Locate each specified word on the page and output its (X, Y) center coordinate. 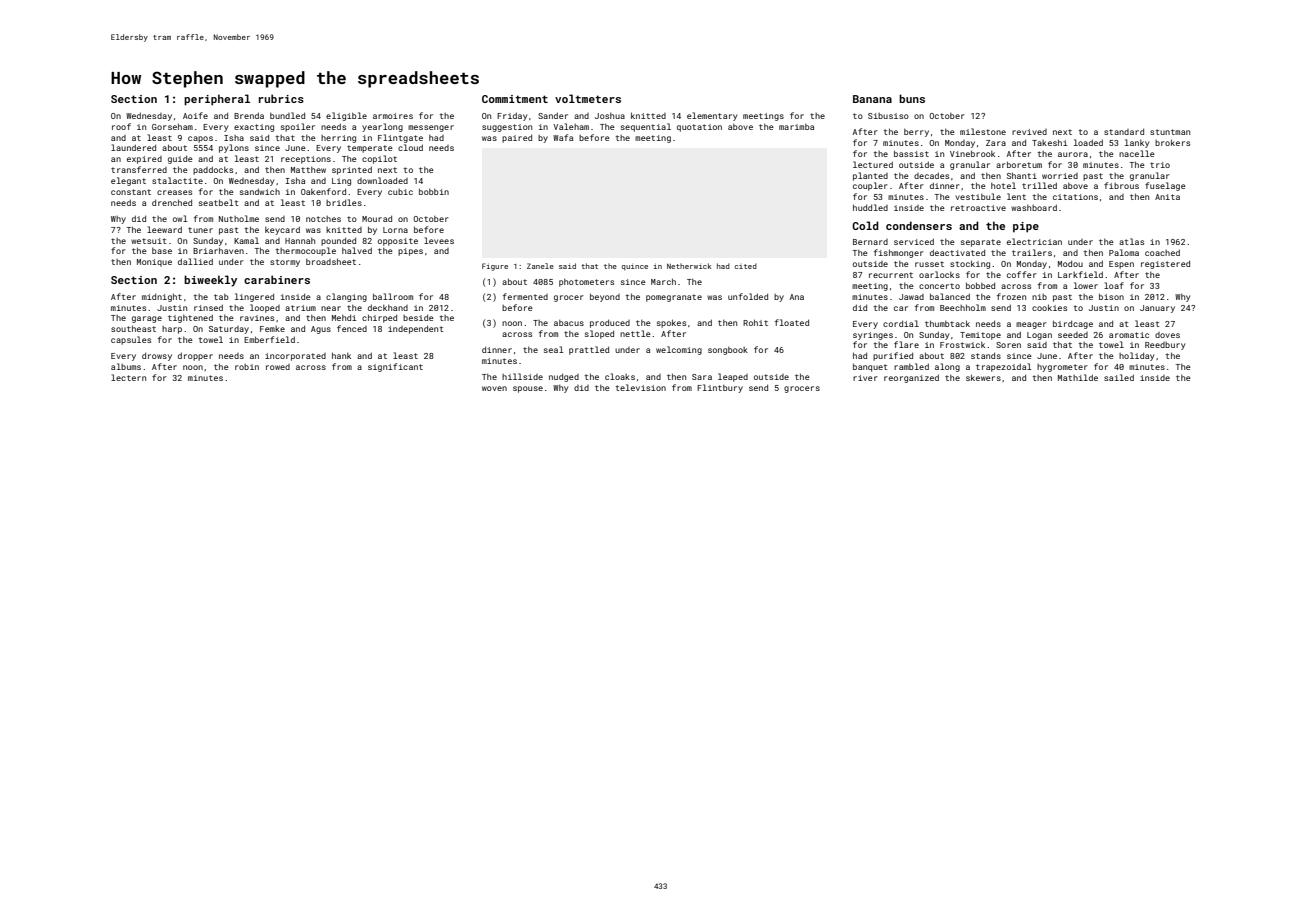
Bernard (870, 242)
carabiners (277, 279)
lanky (1137, 143)
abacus (569, 323)
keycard (282, 230)
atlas (1131, 241)
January (1157, 309)
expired (144, 160)
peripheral (217, 100)
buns (912, 98)
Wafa (563, 137)
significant (395, 367)
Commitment (515, 99)
